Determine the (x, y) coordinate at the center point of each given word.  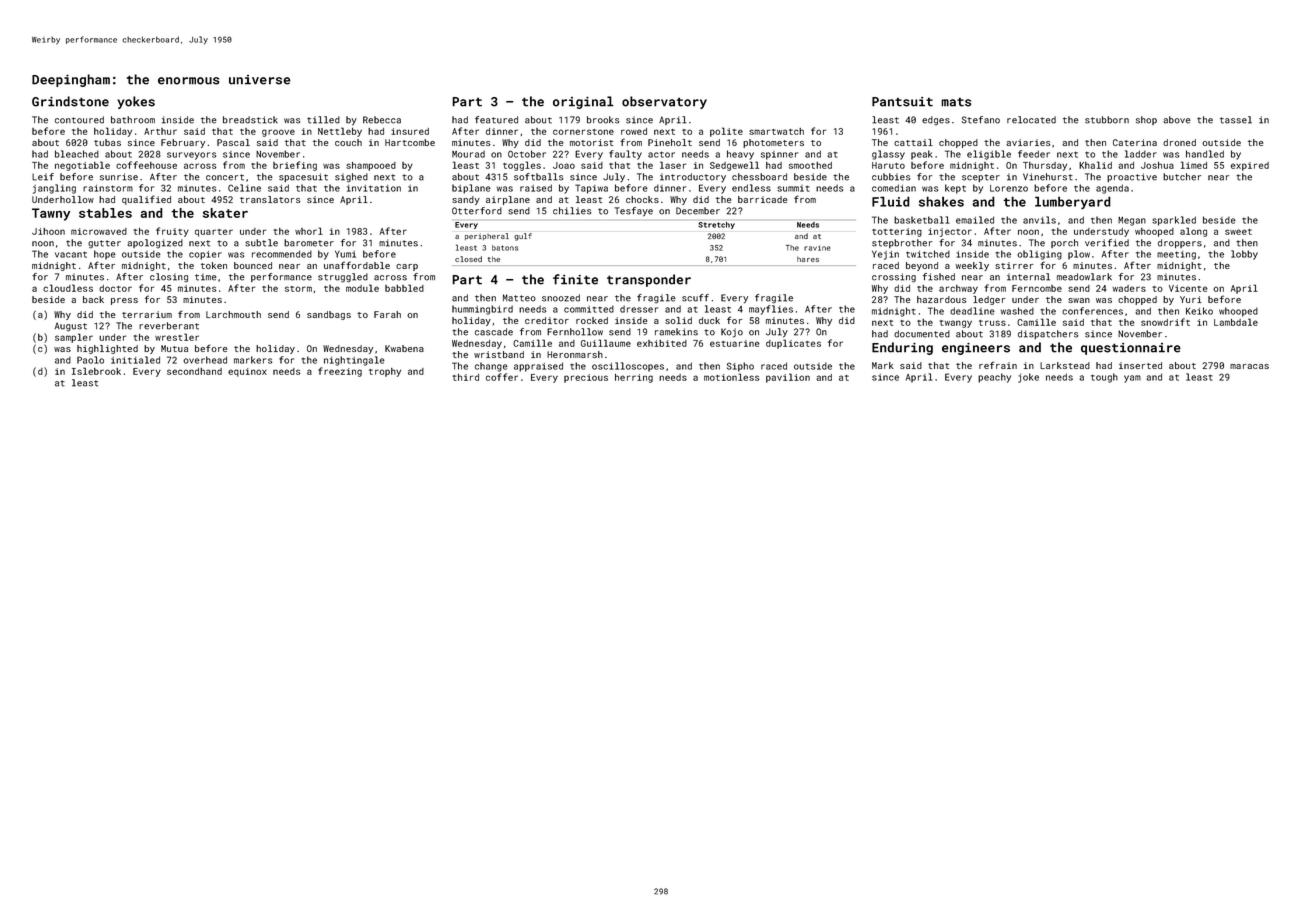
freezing (340, 372)
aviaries (1028, 142)
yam (1132, 379)
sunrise (119, 177)
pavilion (788, 378)
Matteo (519, 298)
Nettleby (340, 132)
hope (105, 255)
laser (673, 165)
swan (1079, 300)
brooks (603, 120)
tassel (1236, 120)
